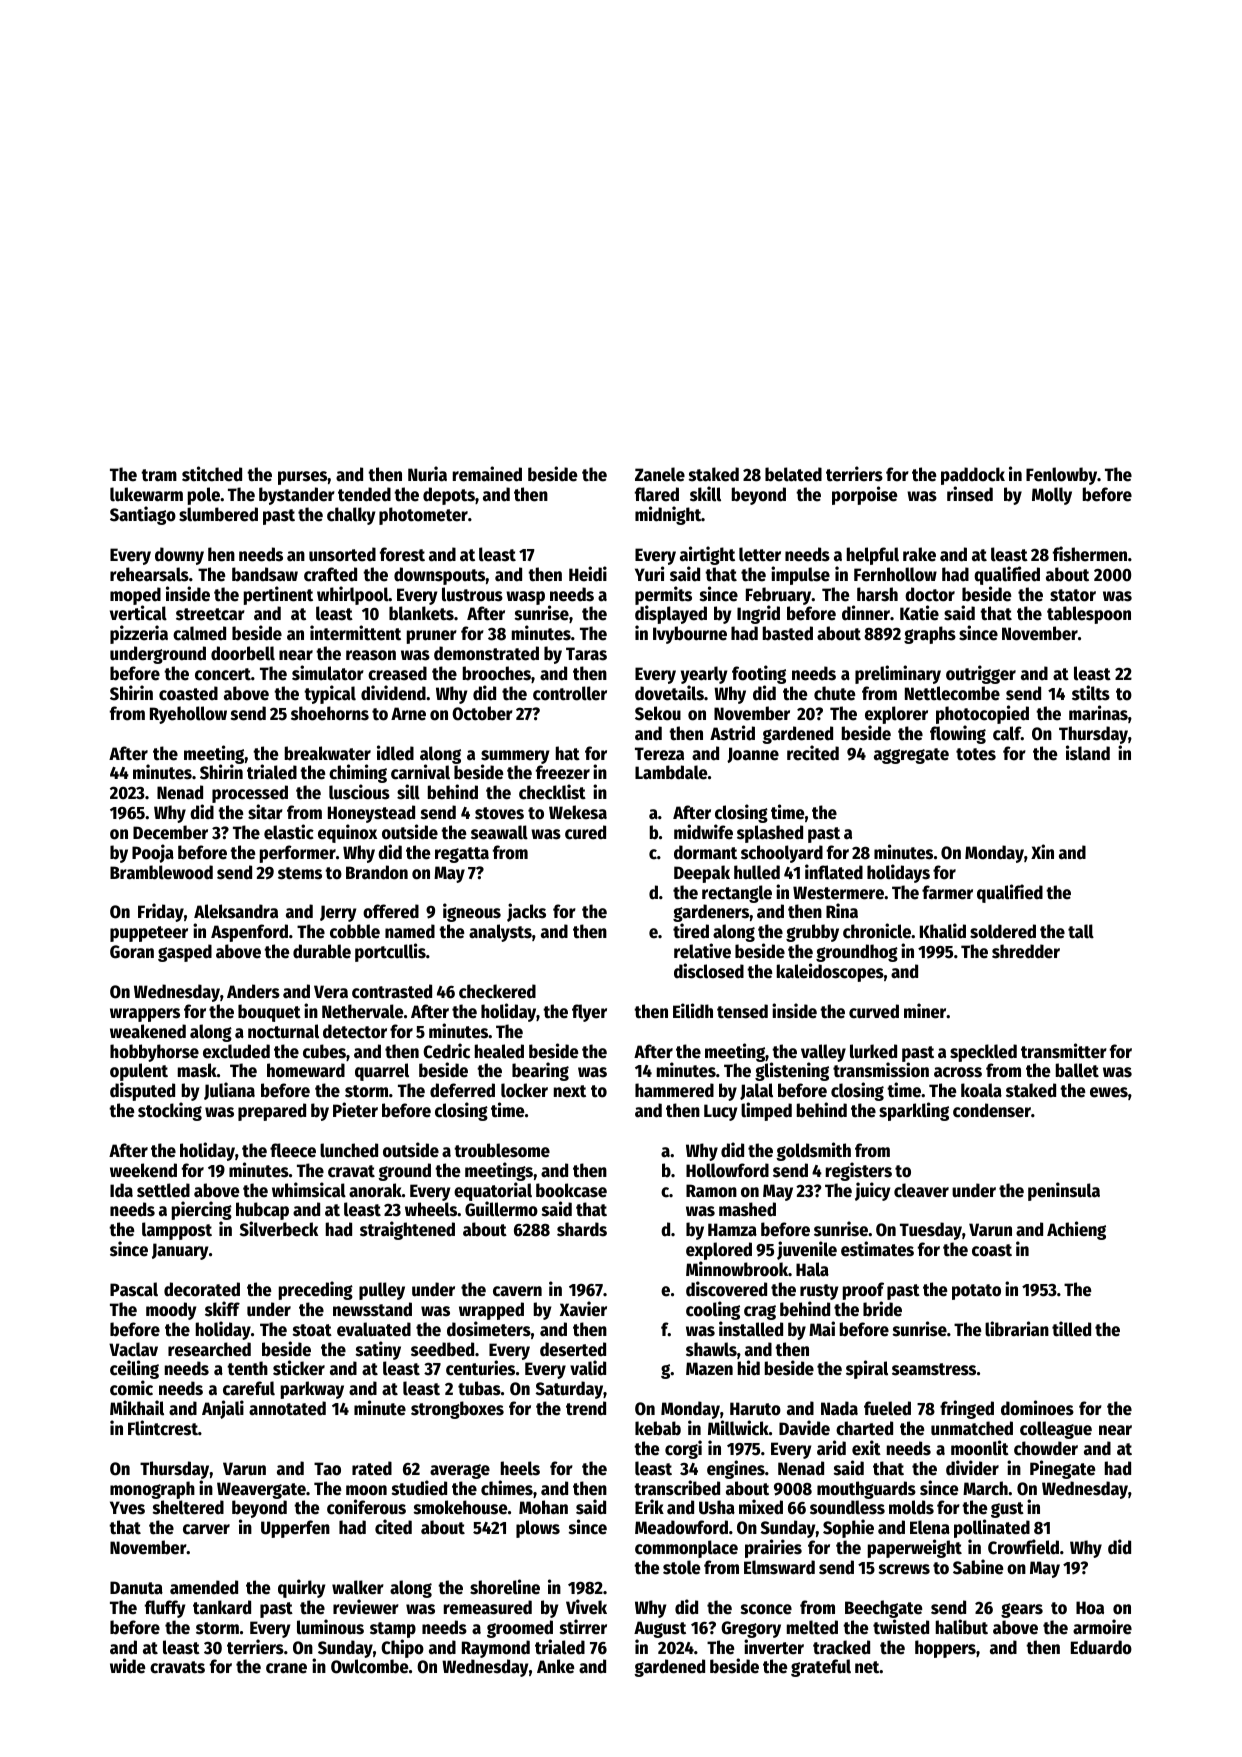 The height and width of the page is (1757, 1242). What do you see at coordinates (364, 494) in the page?
I see `tended` at bounding box center [364, 494].
